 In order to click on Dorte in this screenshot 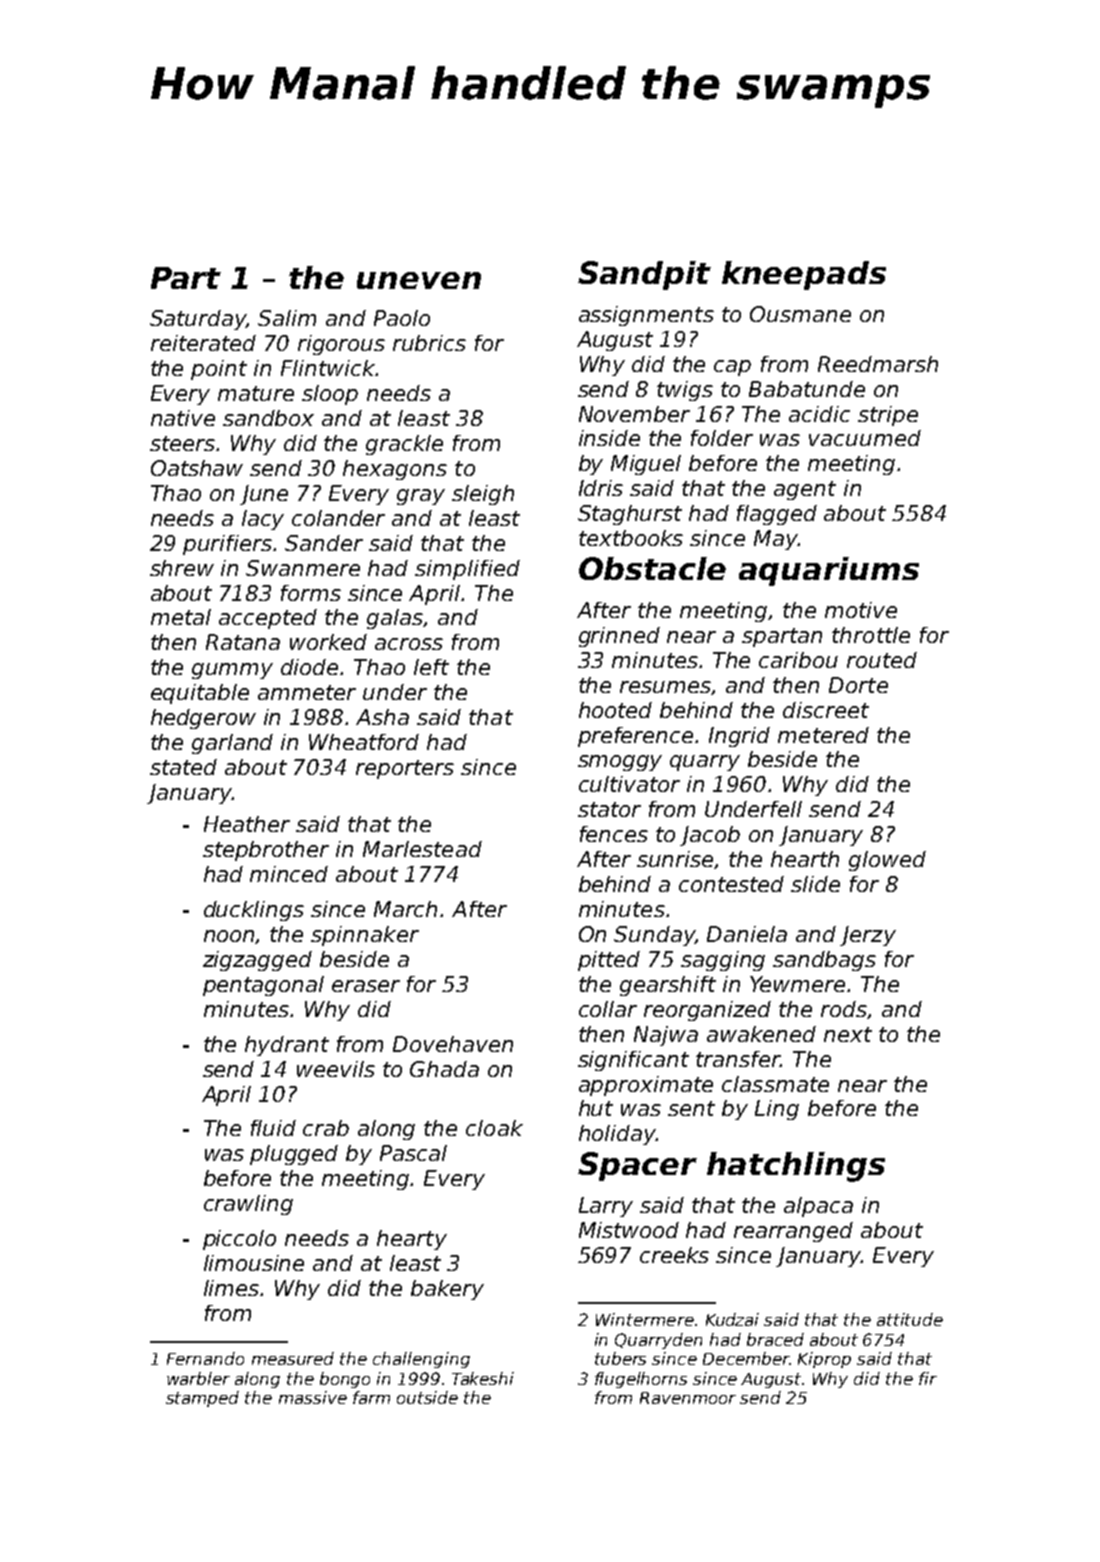, I will do `click(858, 685)`.
